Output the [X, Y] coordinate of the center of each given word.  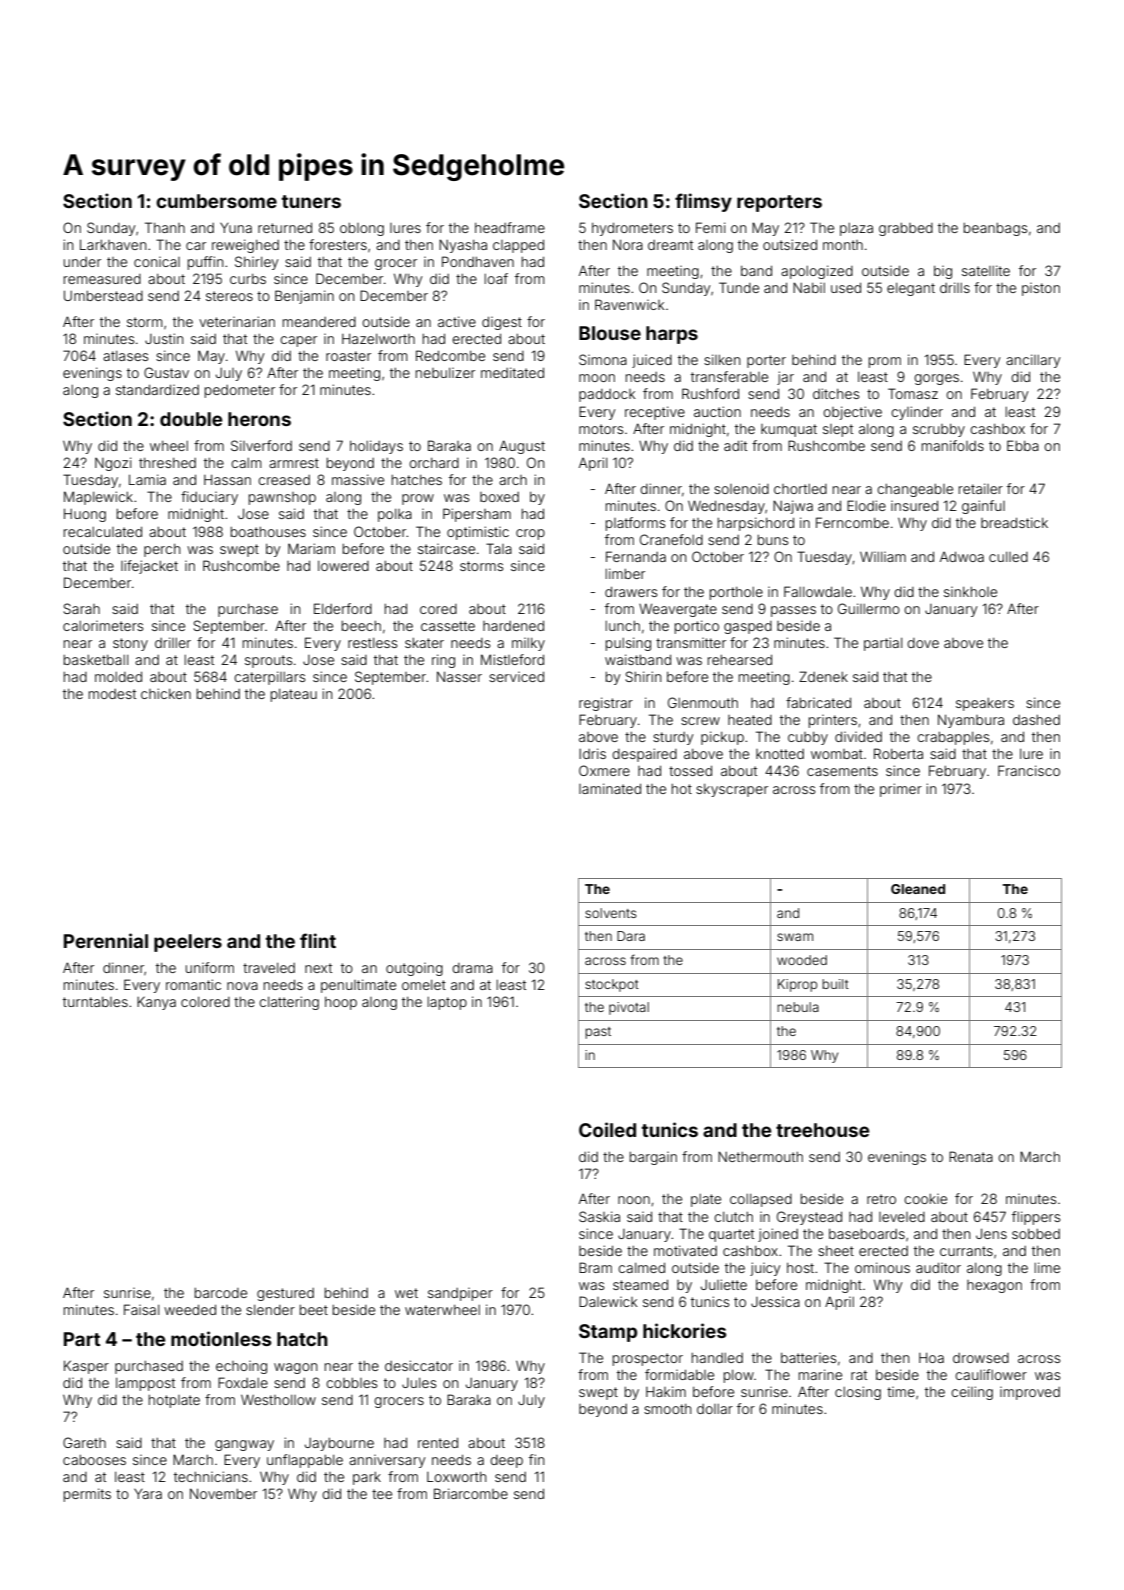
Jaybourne [339, 1444]
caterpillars [269, 678]
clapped [518, 246]
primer [901, 790]
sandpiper [460, 1294]
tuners [311, 201]
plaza [856, 229]
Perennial [106, 940]
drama [472, 968]
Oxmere [604, 770]
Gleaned [918, 889]
